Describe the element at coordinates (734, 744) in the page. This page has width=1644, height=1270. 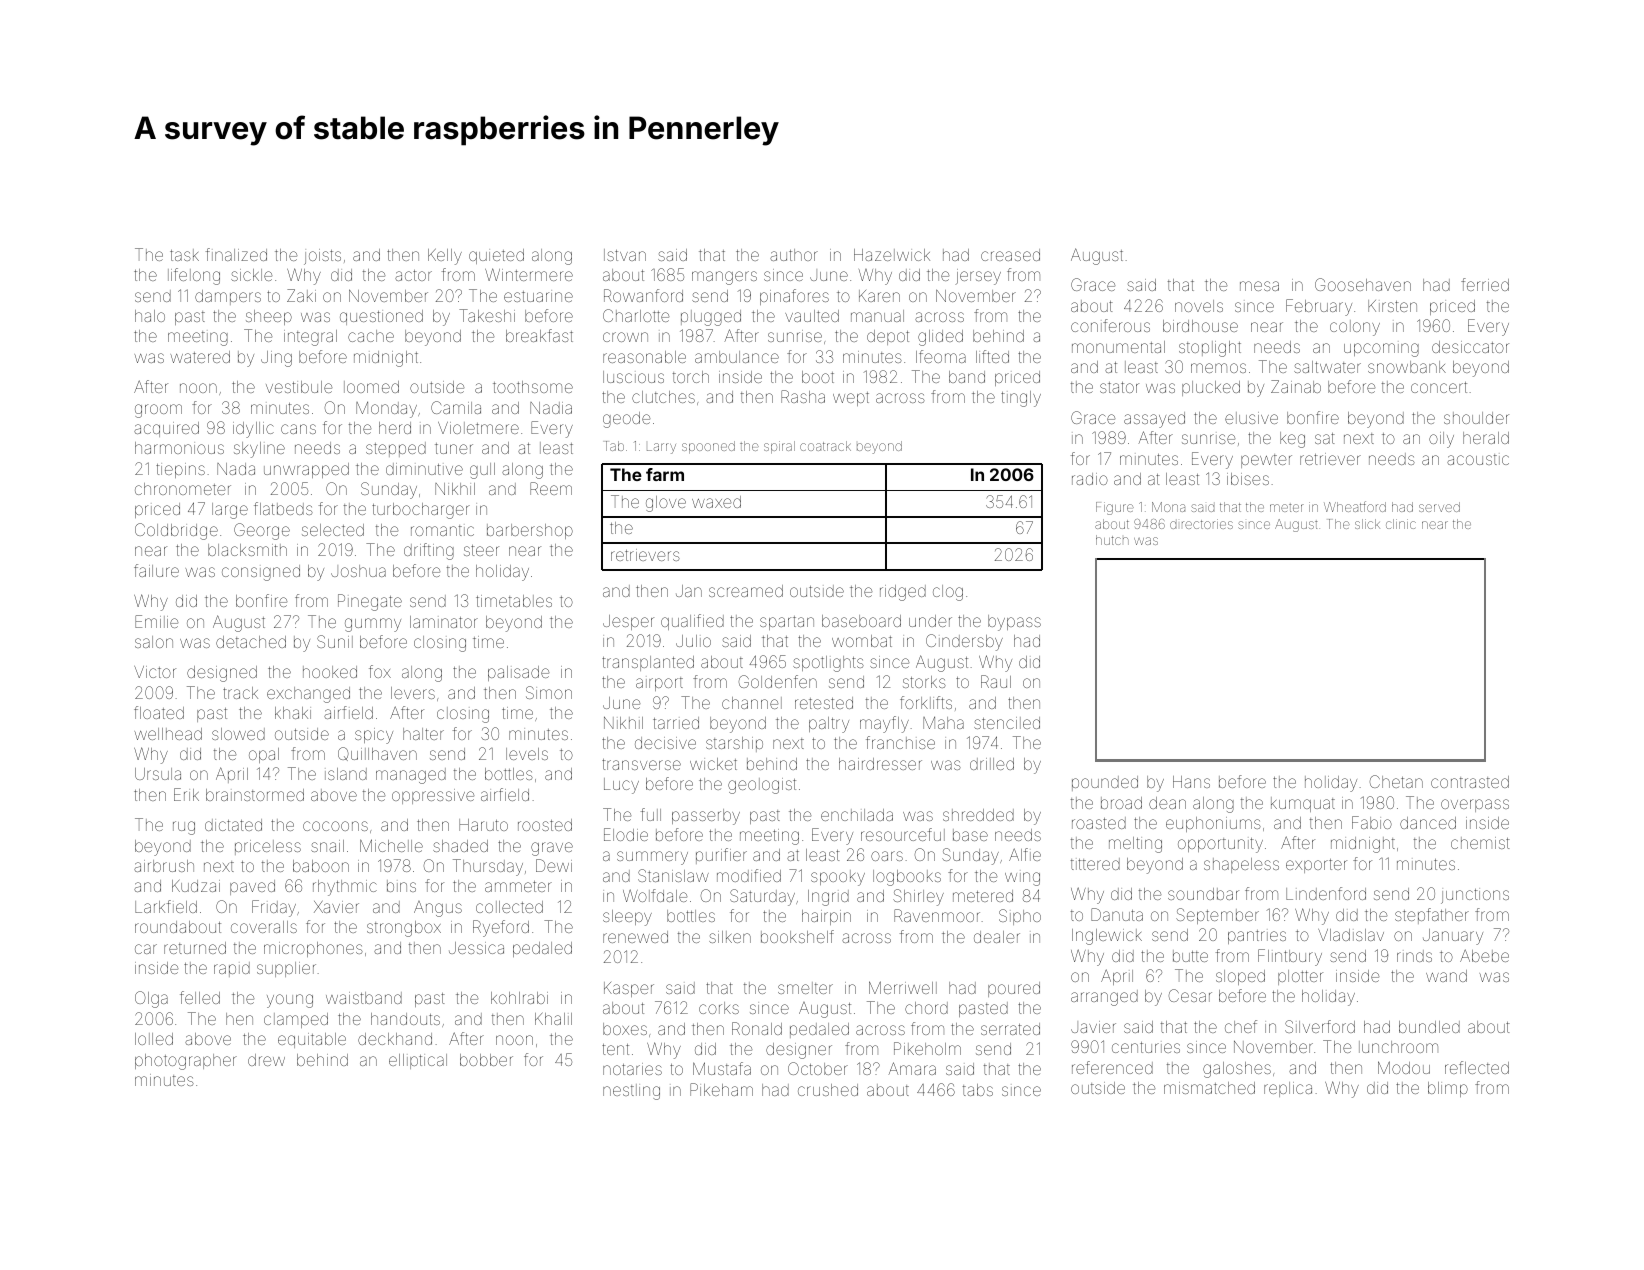
I see `starship` at that location.
